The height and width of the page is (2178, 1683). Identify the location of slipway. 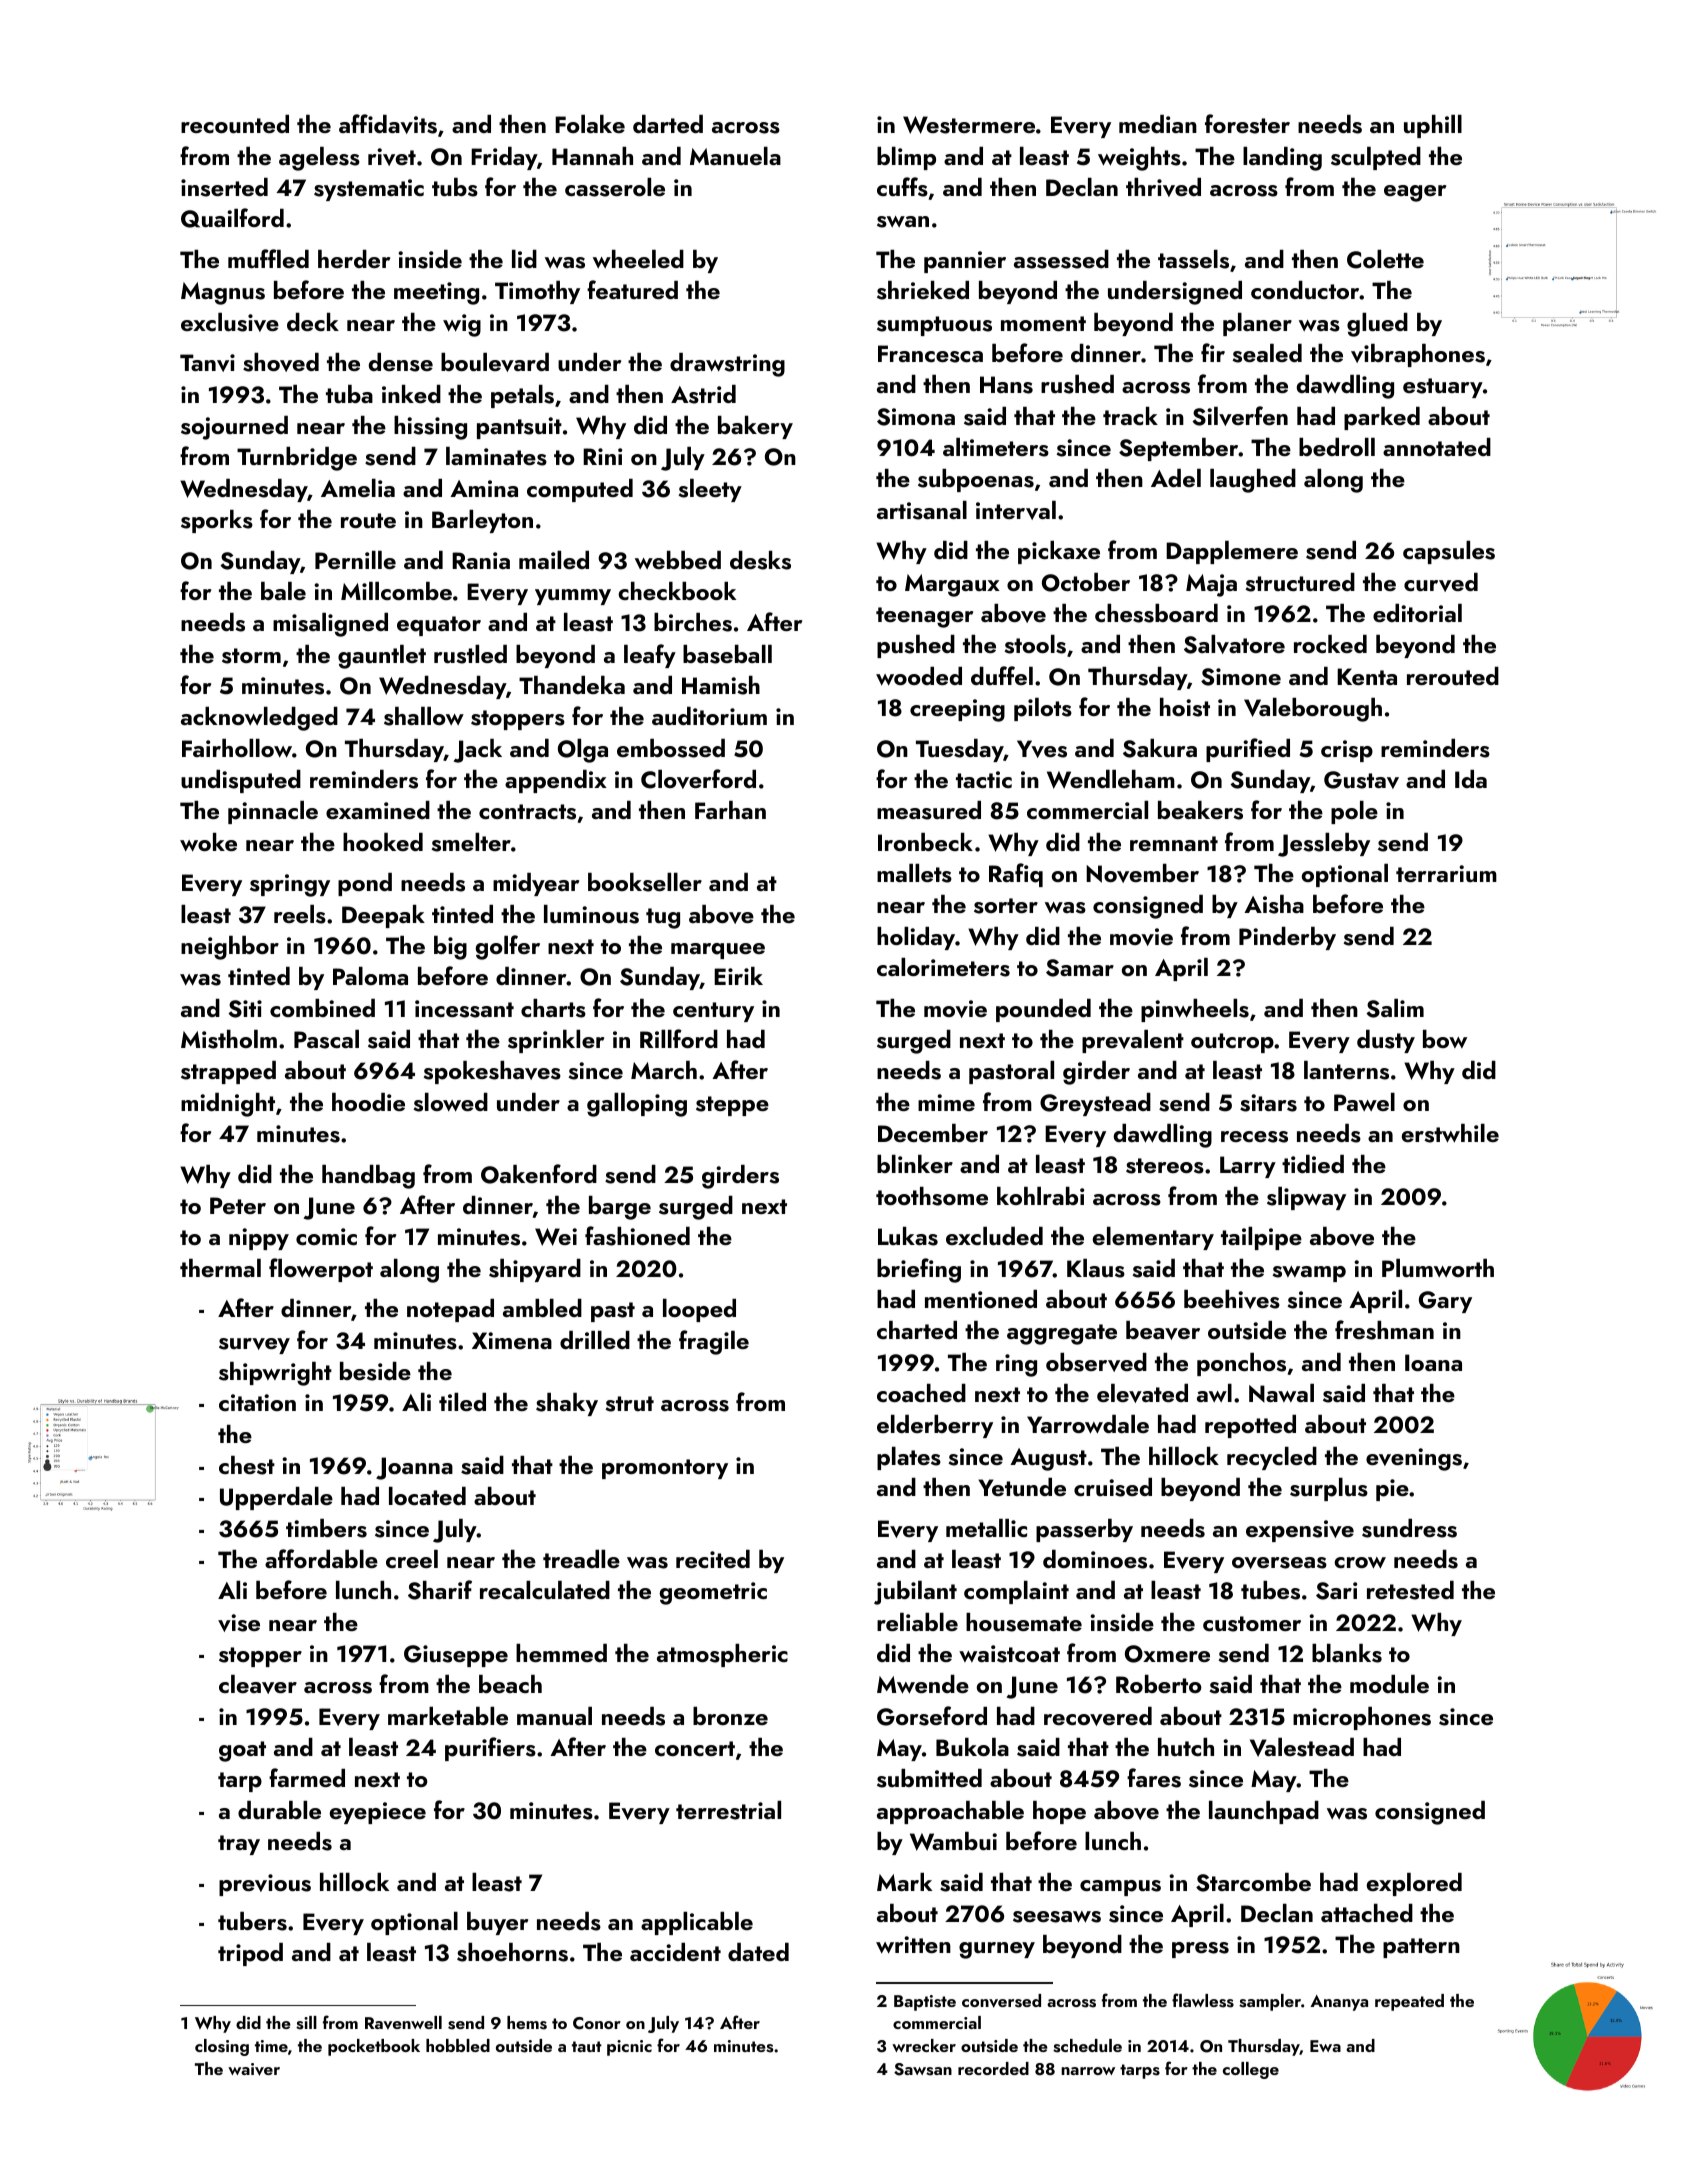
(1306, 1198).
